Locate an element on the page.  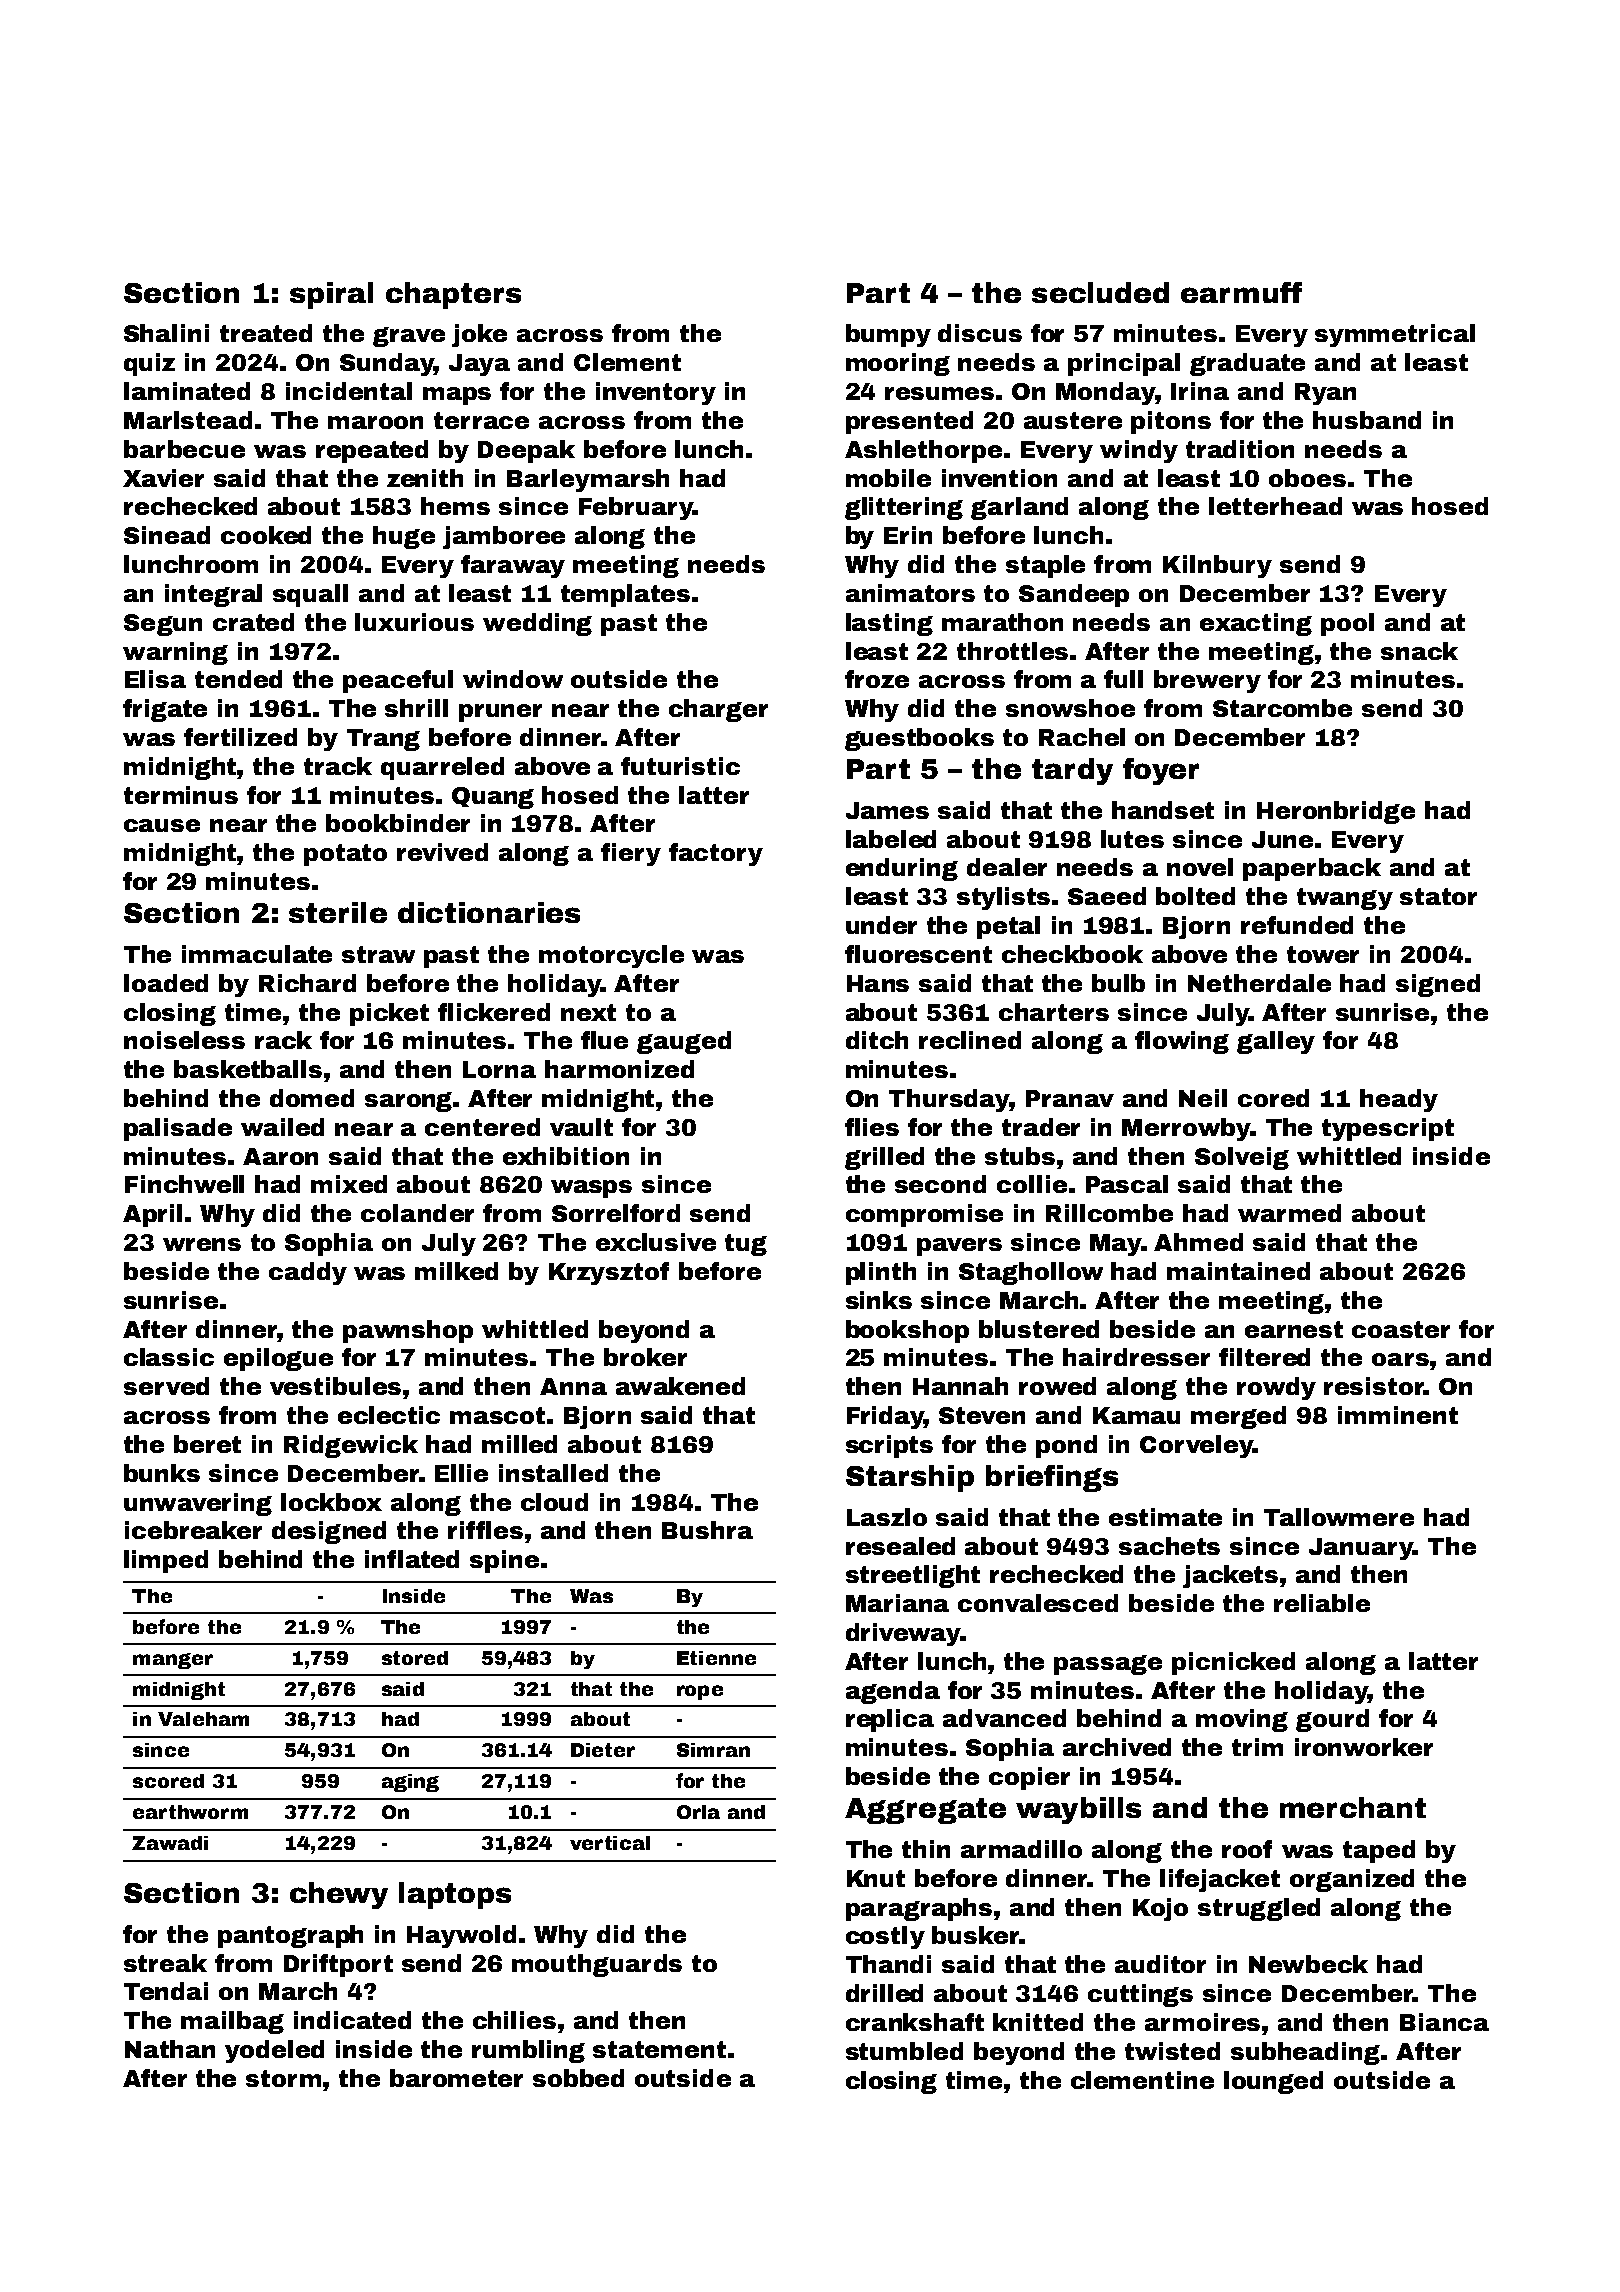
vertical is located at coordinates (610, 1843).
